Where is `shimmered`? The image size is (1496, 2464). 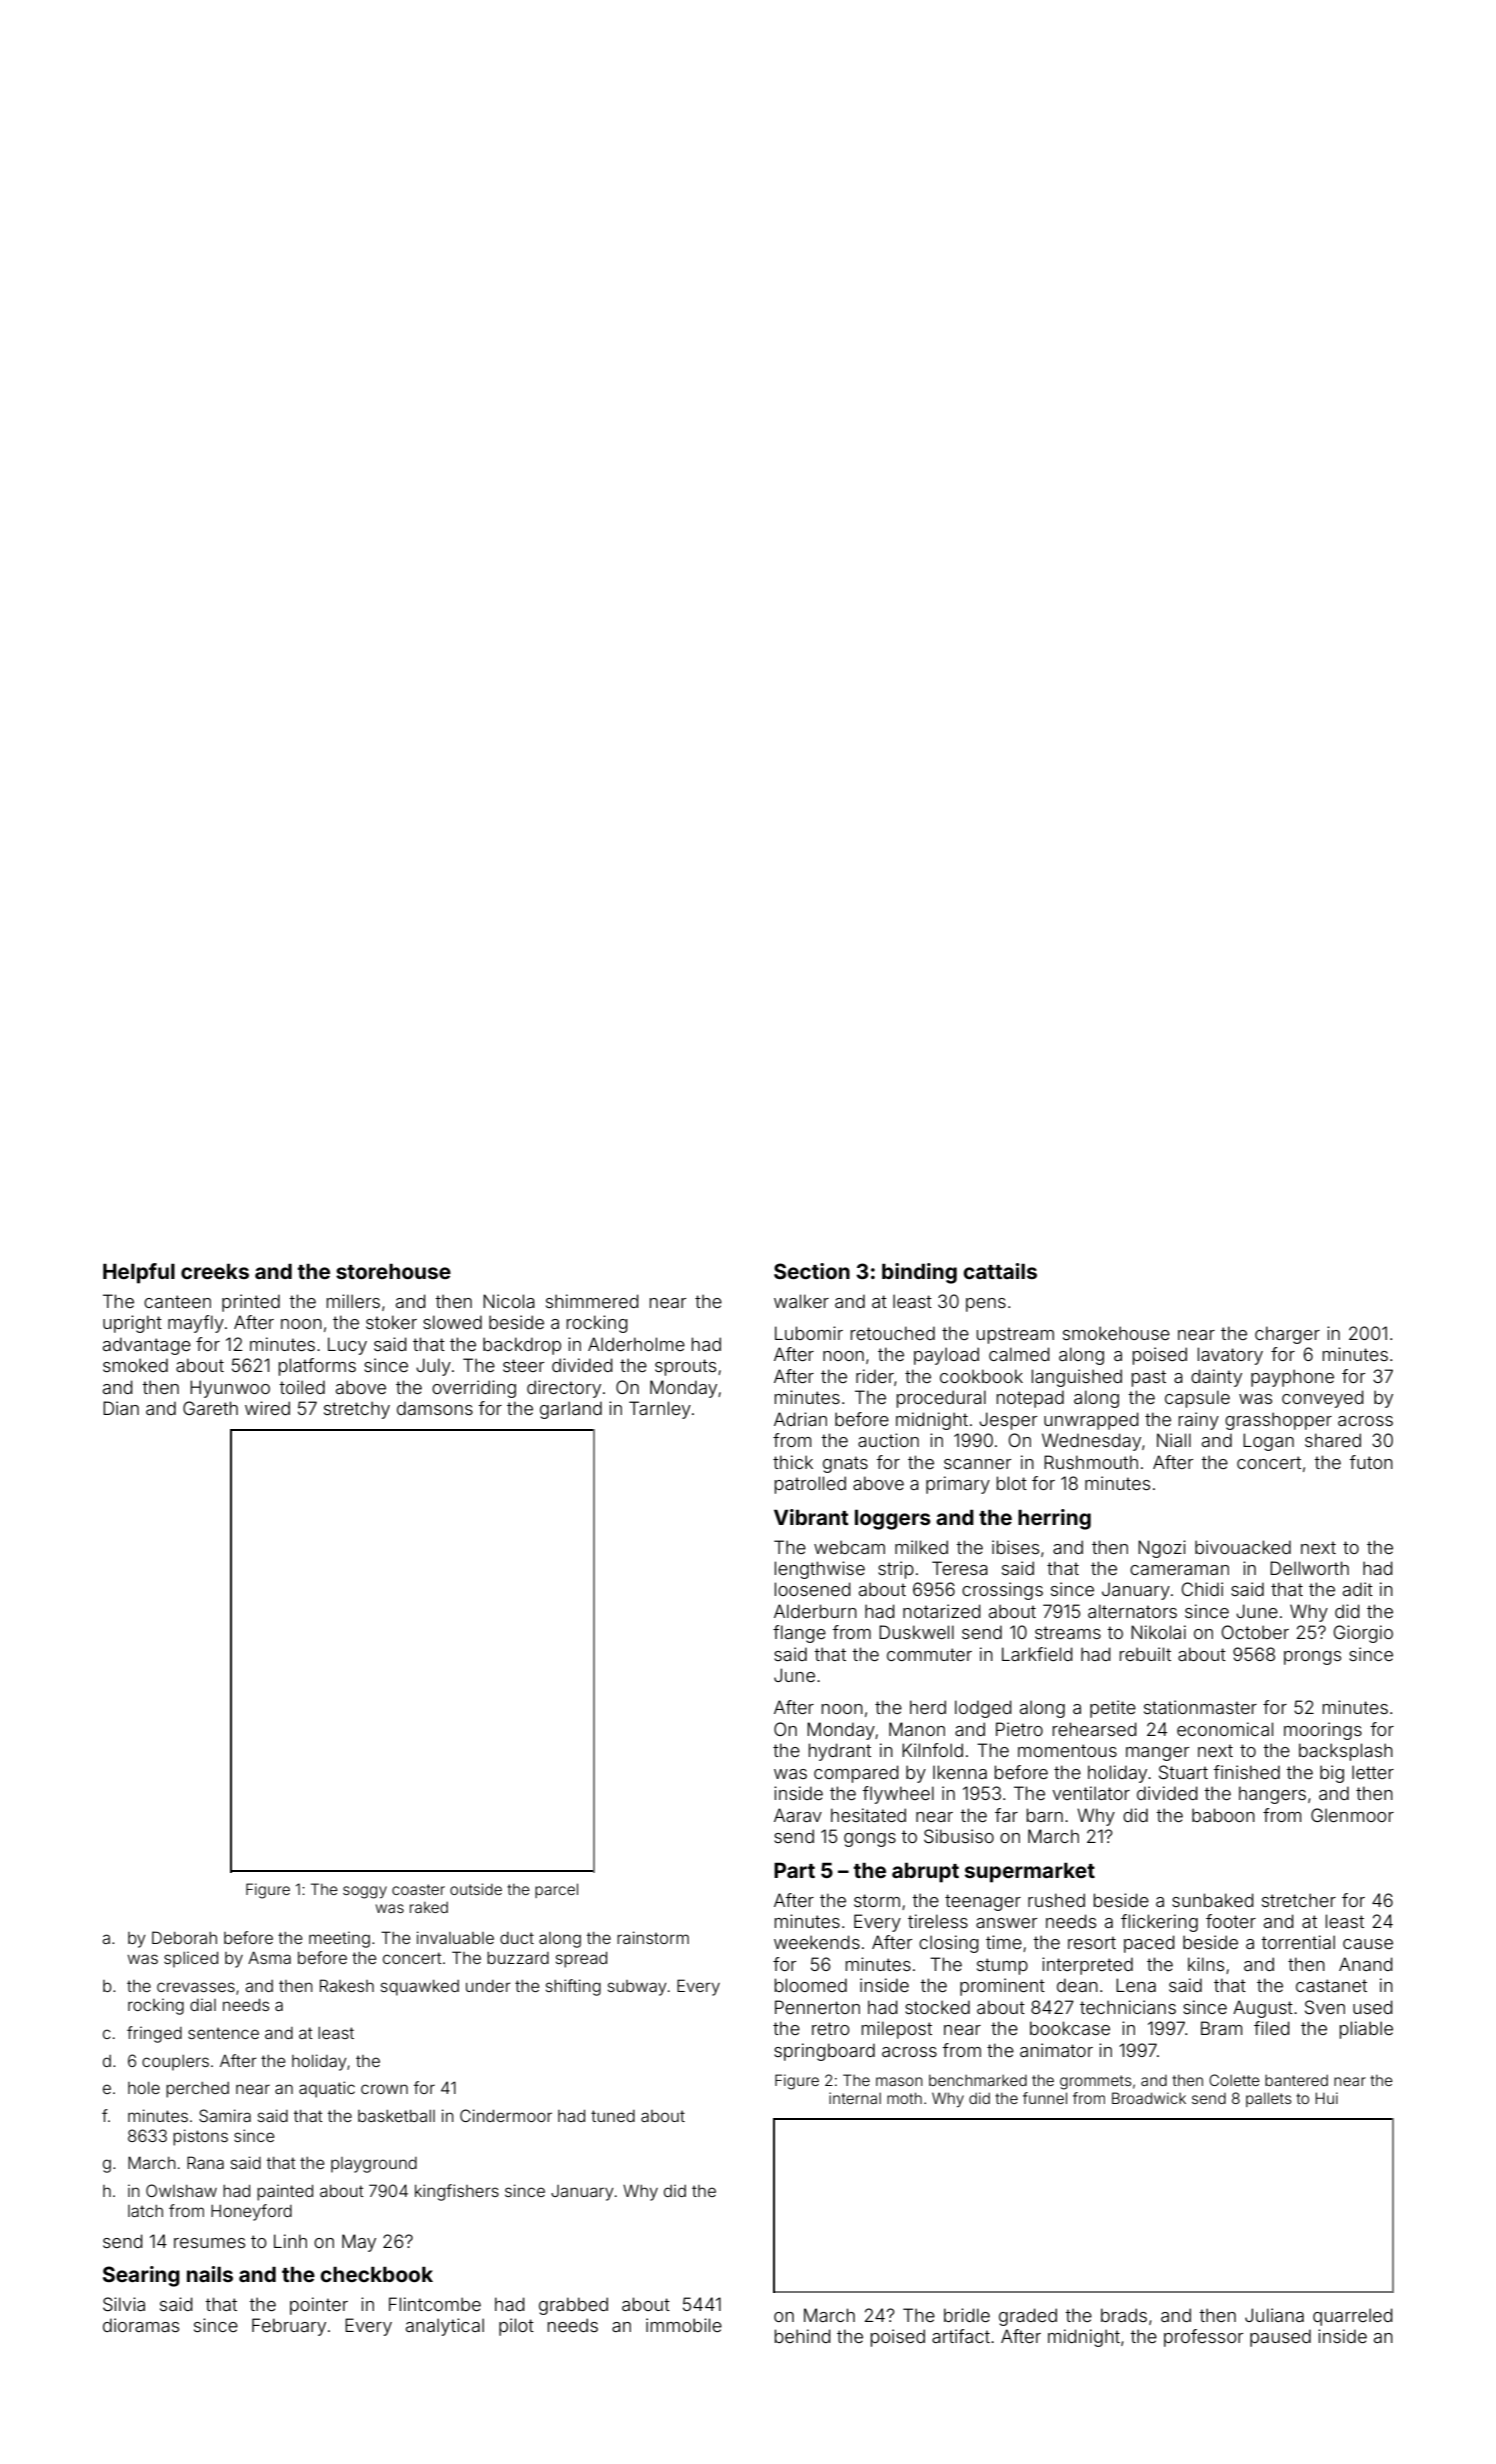
shimmered is located at coordinates (592, 1301).
